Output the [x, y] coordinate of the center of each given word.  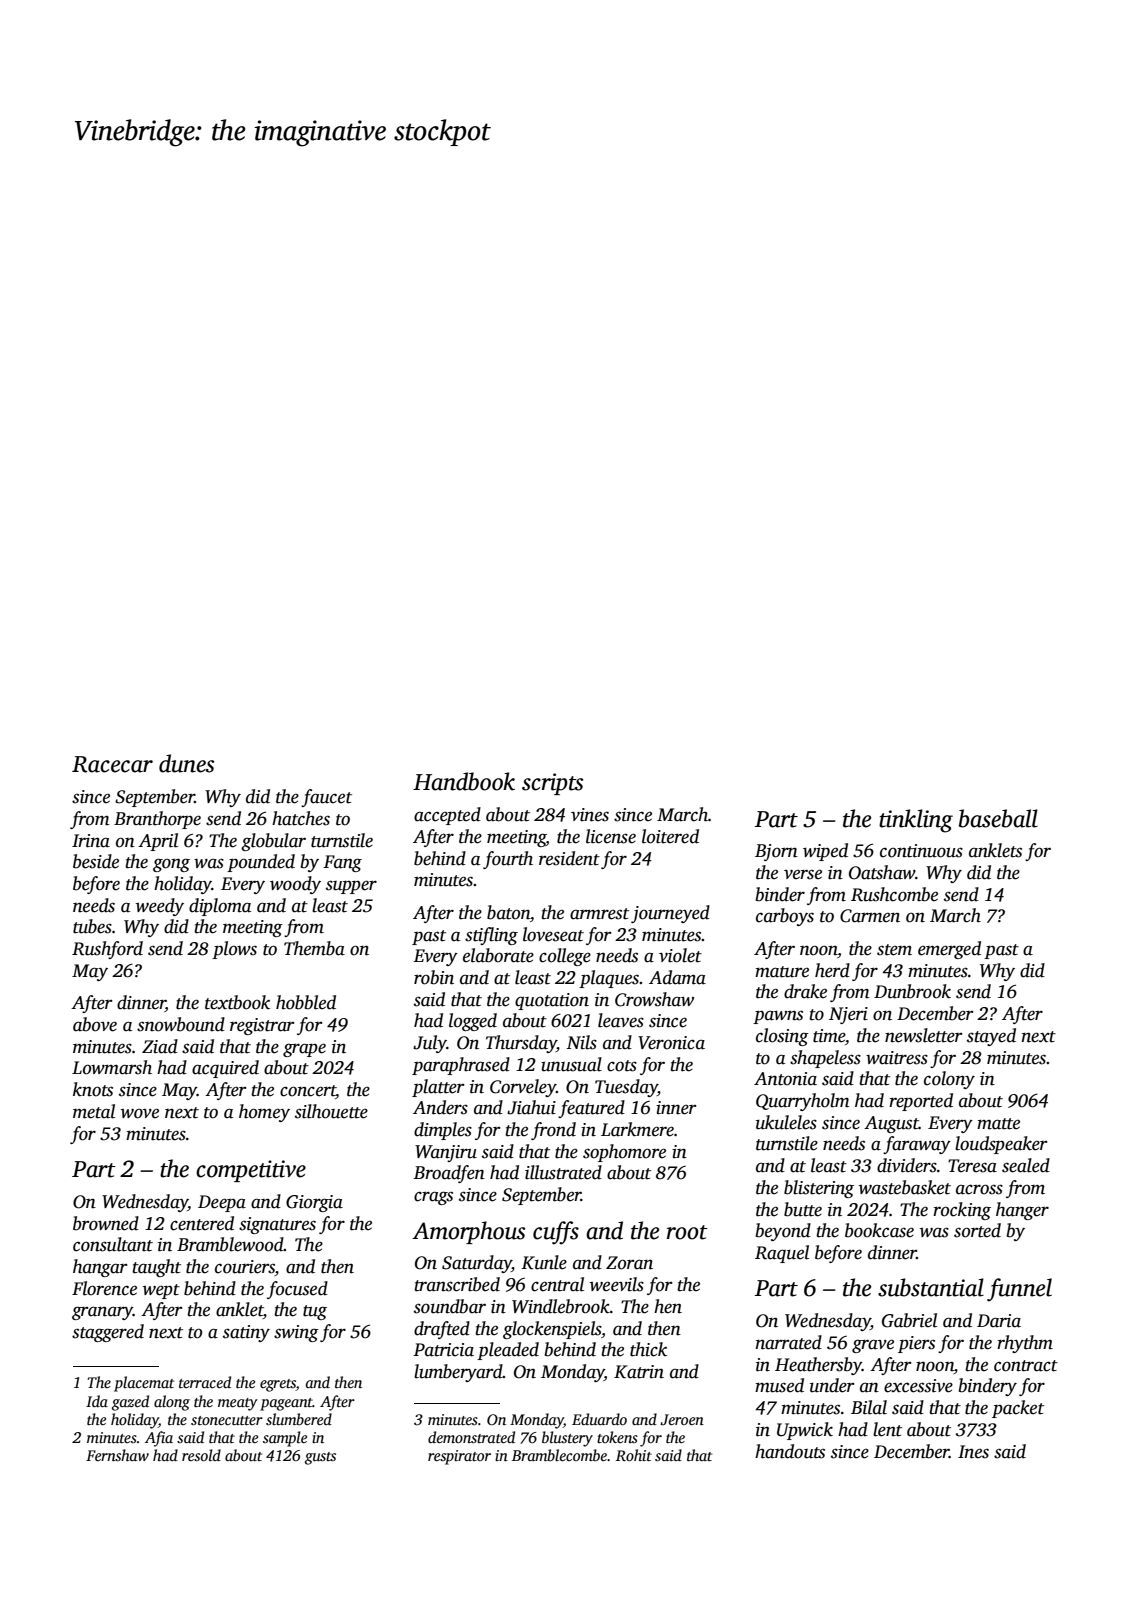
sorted [977, 1230]
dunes [186, 763]
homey [264, 1113]
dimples [443, 1131]
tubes [92, 926]
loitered [670, 836]
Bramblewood [230, 1244]
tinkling [916, 821]
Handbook [464, 781]
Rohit [634, 1455]
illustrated [563, 1172]
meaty [238, 1404]
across [979, 1189]
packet [1018, 1409]
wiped [825, 852]
